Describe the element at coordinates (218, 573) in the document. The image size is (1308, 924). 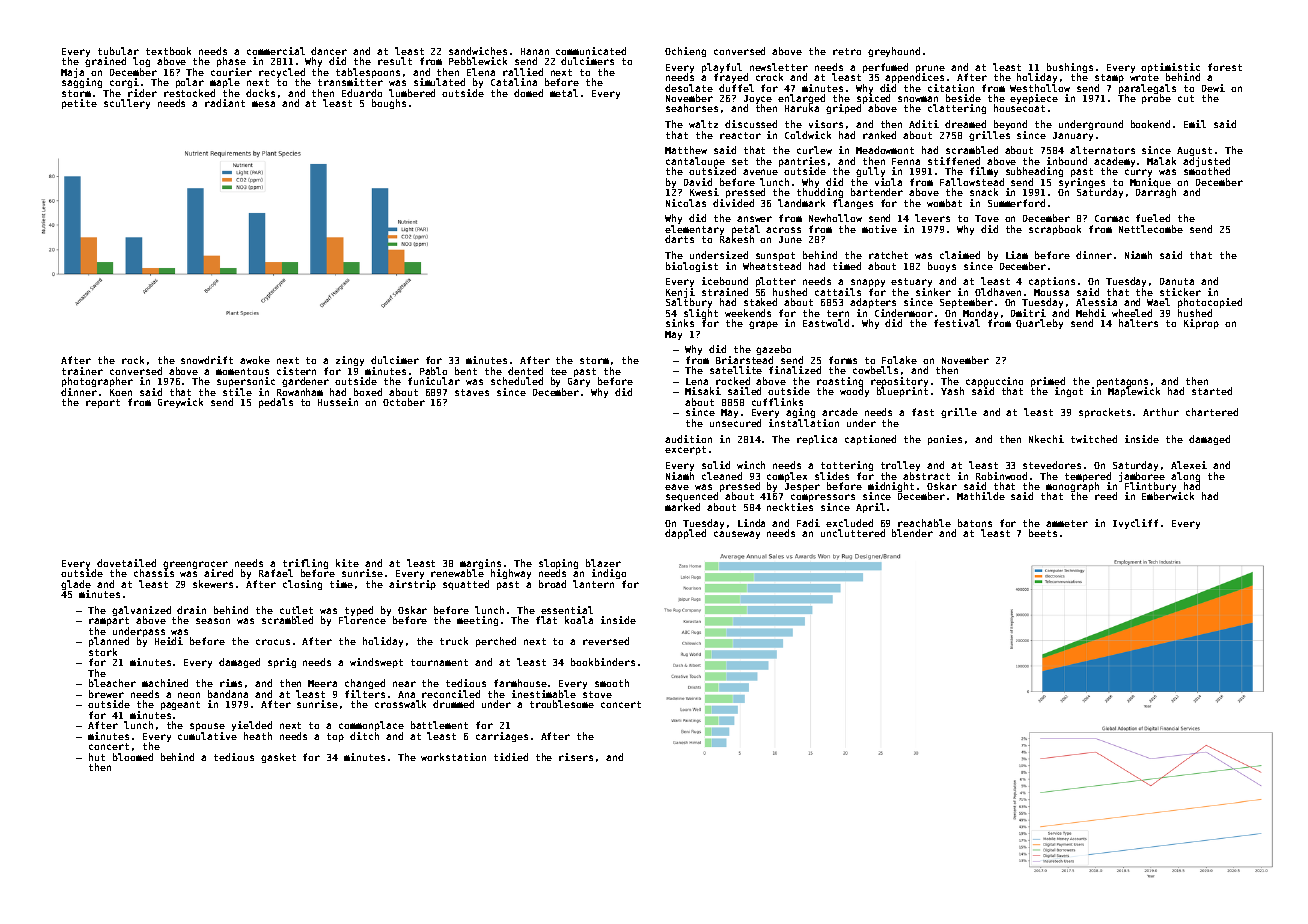
I see `aired` at that location.
